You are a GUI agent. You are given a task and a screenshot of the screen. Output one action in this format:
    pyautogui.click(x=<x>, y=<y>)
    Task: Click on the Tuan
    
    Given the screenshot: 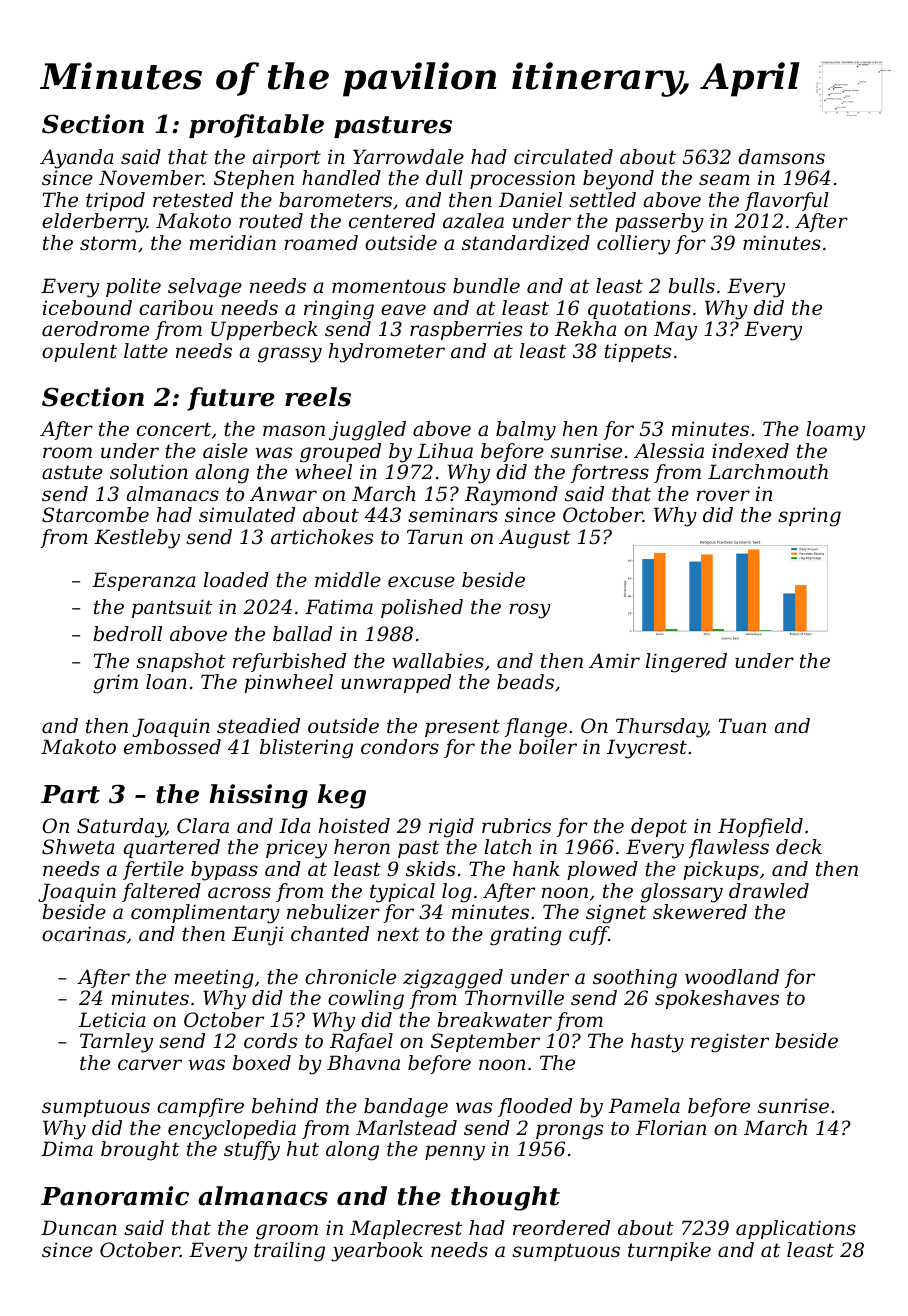 What is the action you would take?
    pyautogui.click(x=742, y=725)
